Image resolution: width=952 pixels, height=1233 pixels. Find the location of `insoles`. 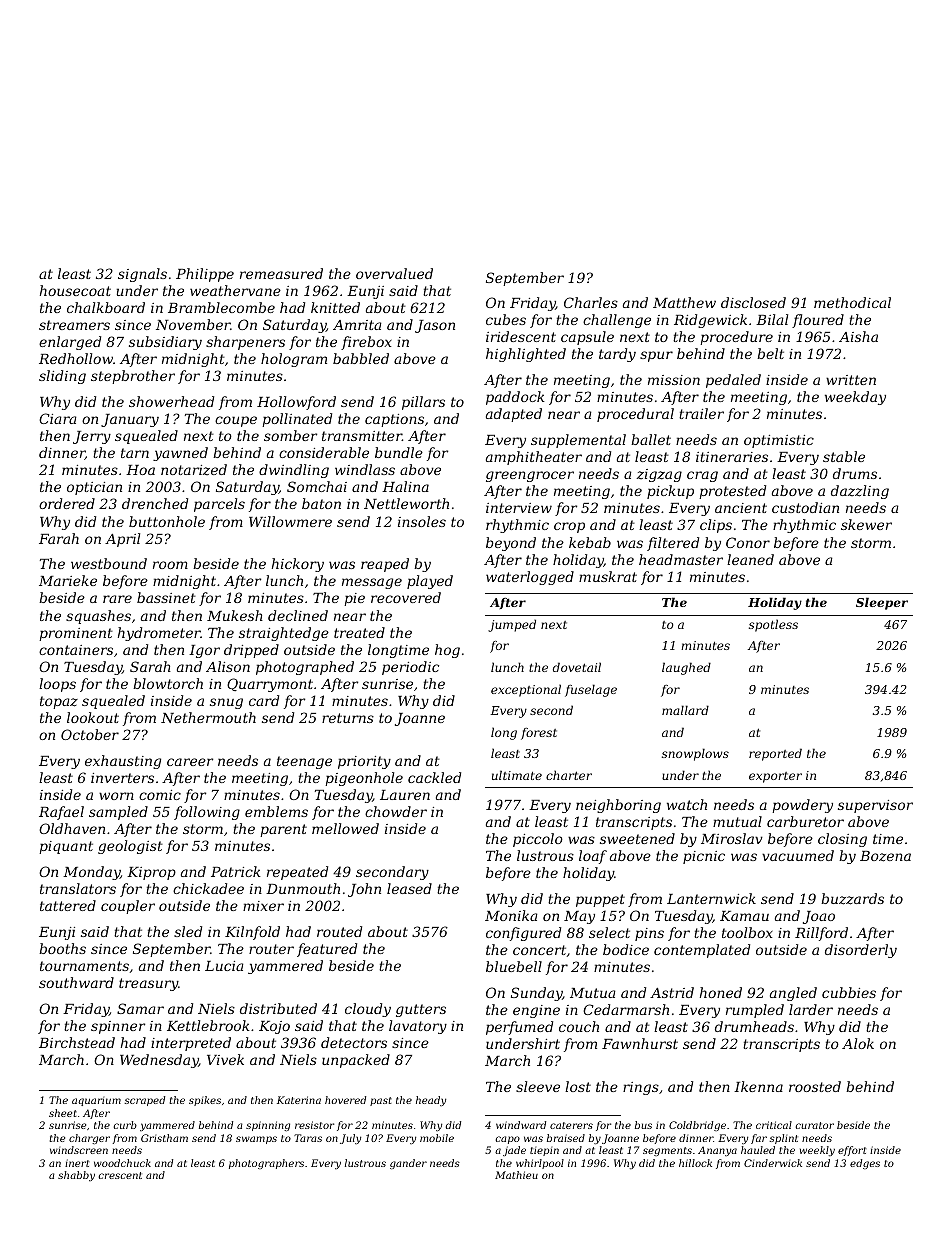

insoles is located at coordinates (422, 521).
